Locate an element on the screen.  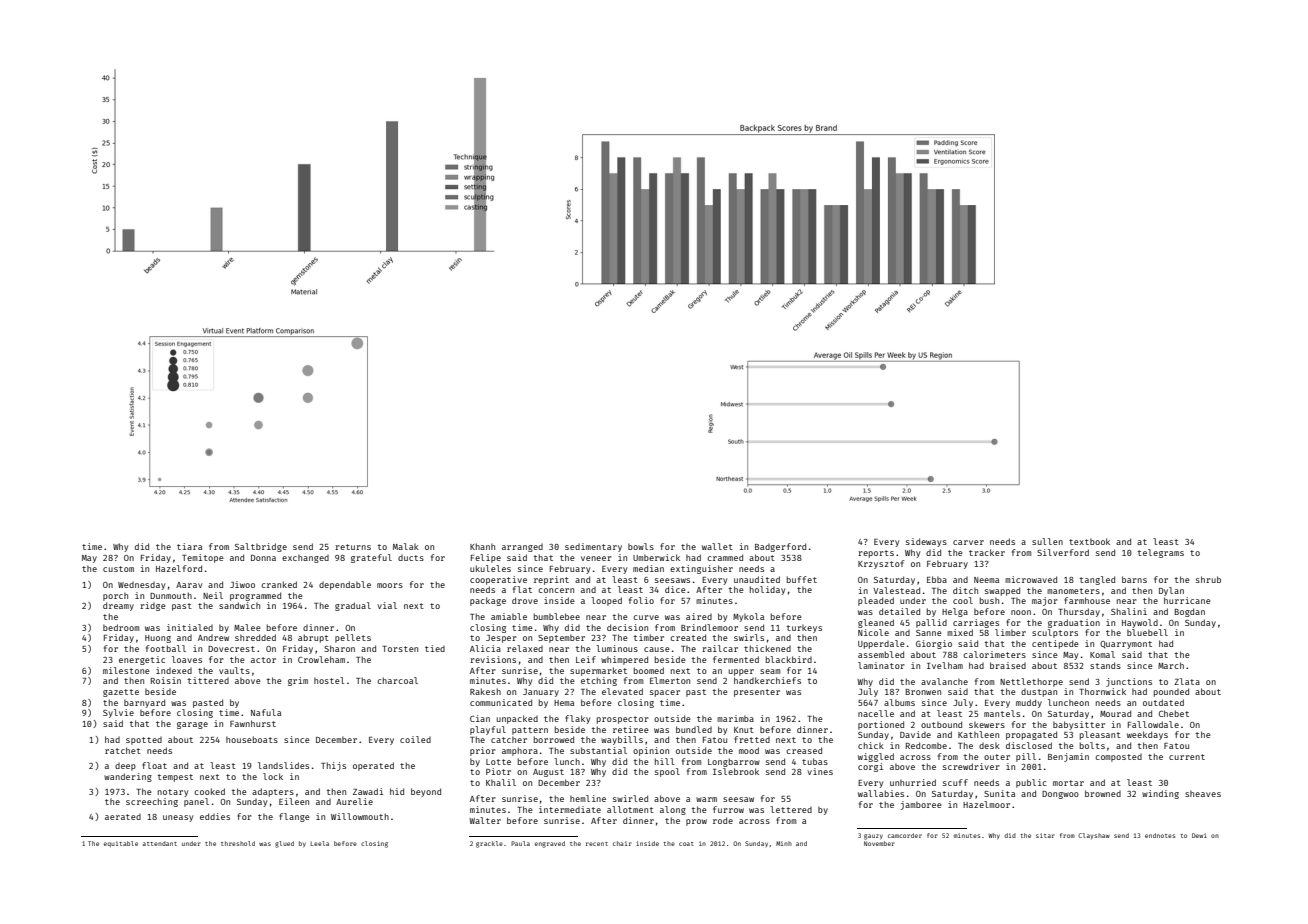
tiara is located at coordinates (189, 546).
